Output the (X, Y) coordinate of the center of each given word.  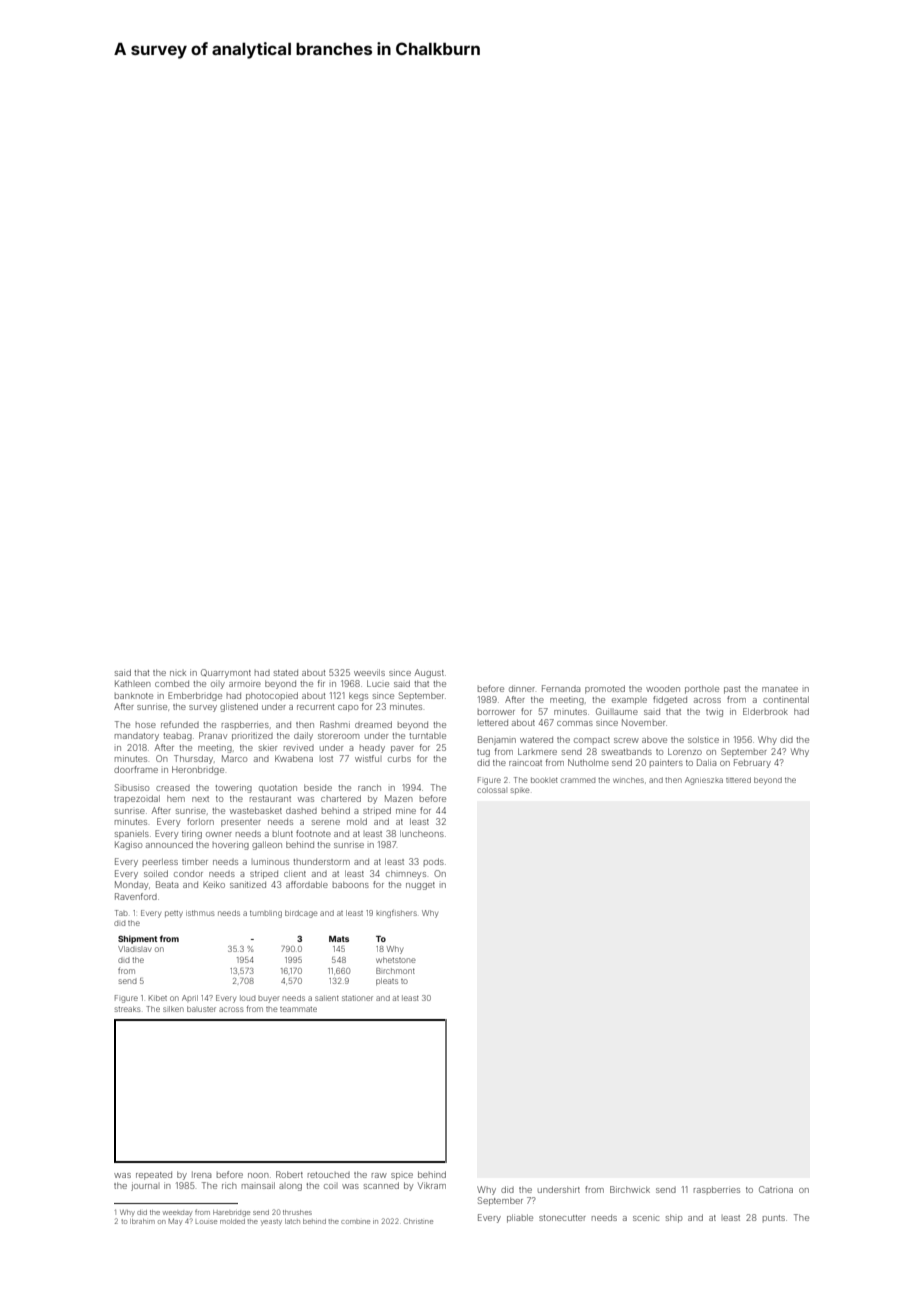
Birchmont (395, 971)
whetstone (396, 960)
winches (628, 780)
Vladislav (134, 949)
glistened (239, 707)
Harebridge (231, 1213)
